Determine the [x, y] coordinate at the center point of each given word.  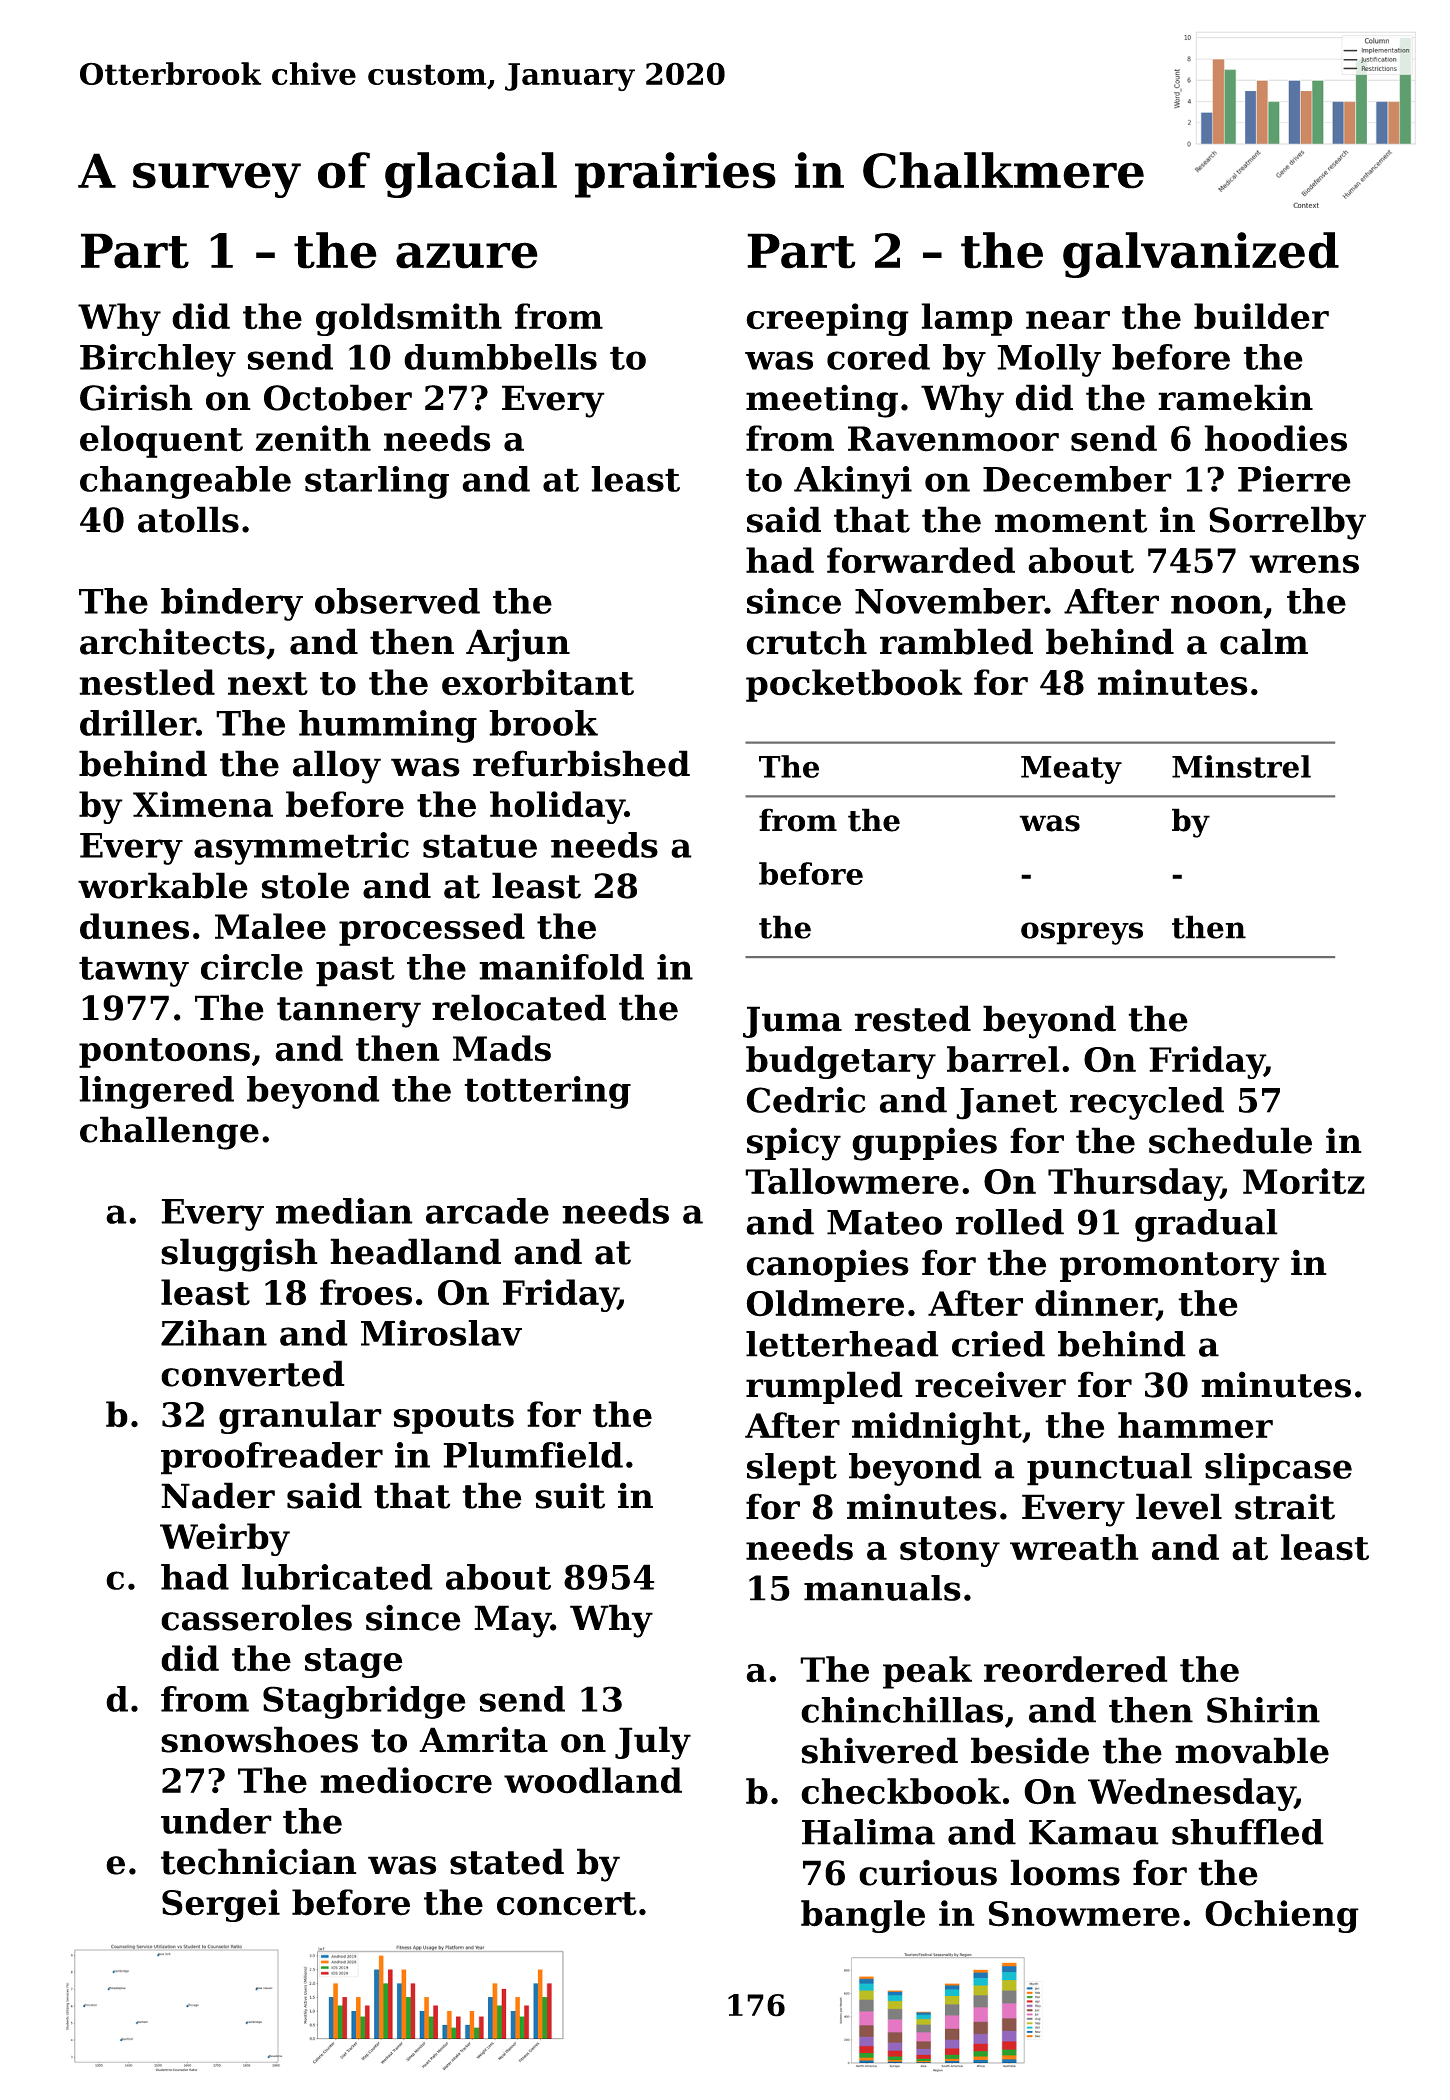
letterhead [842, 1344]
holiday [557, 807]
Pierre [1294, 479]
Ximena [203, 804]
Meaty [1071, 770]
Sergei [221, 1905]
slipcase [1278, 1469]
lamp [967, 319]
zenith [313, 438]
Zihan [214, 1333]
